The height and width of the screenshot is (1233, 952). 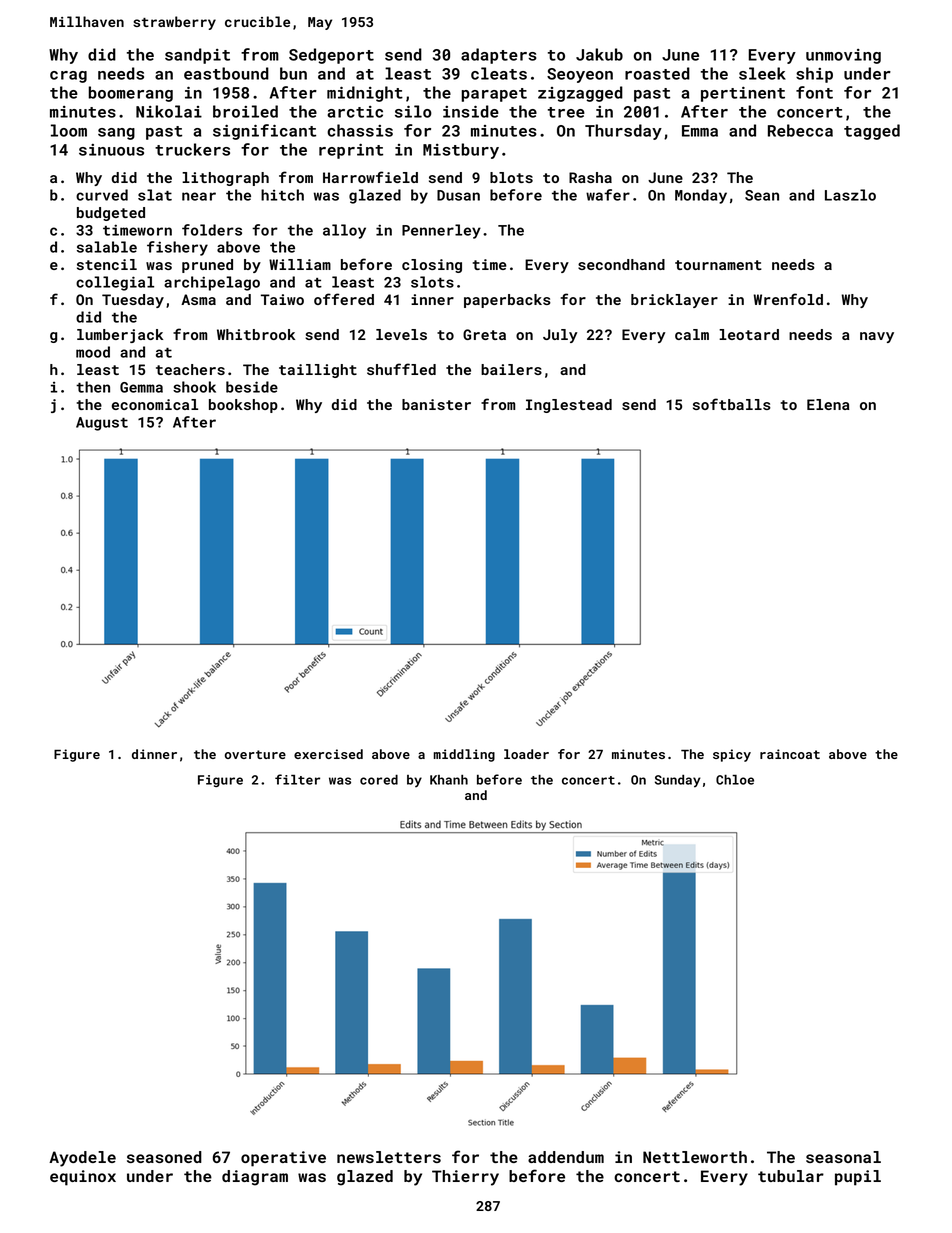 I want to click on lumberjack, so click(x=120, y=336).
